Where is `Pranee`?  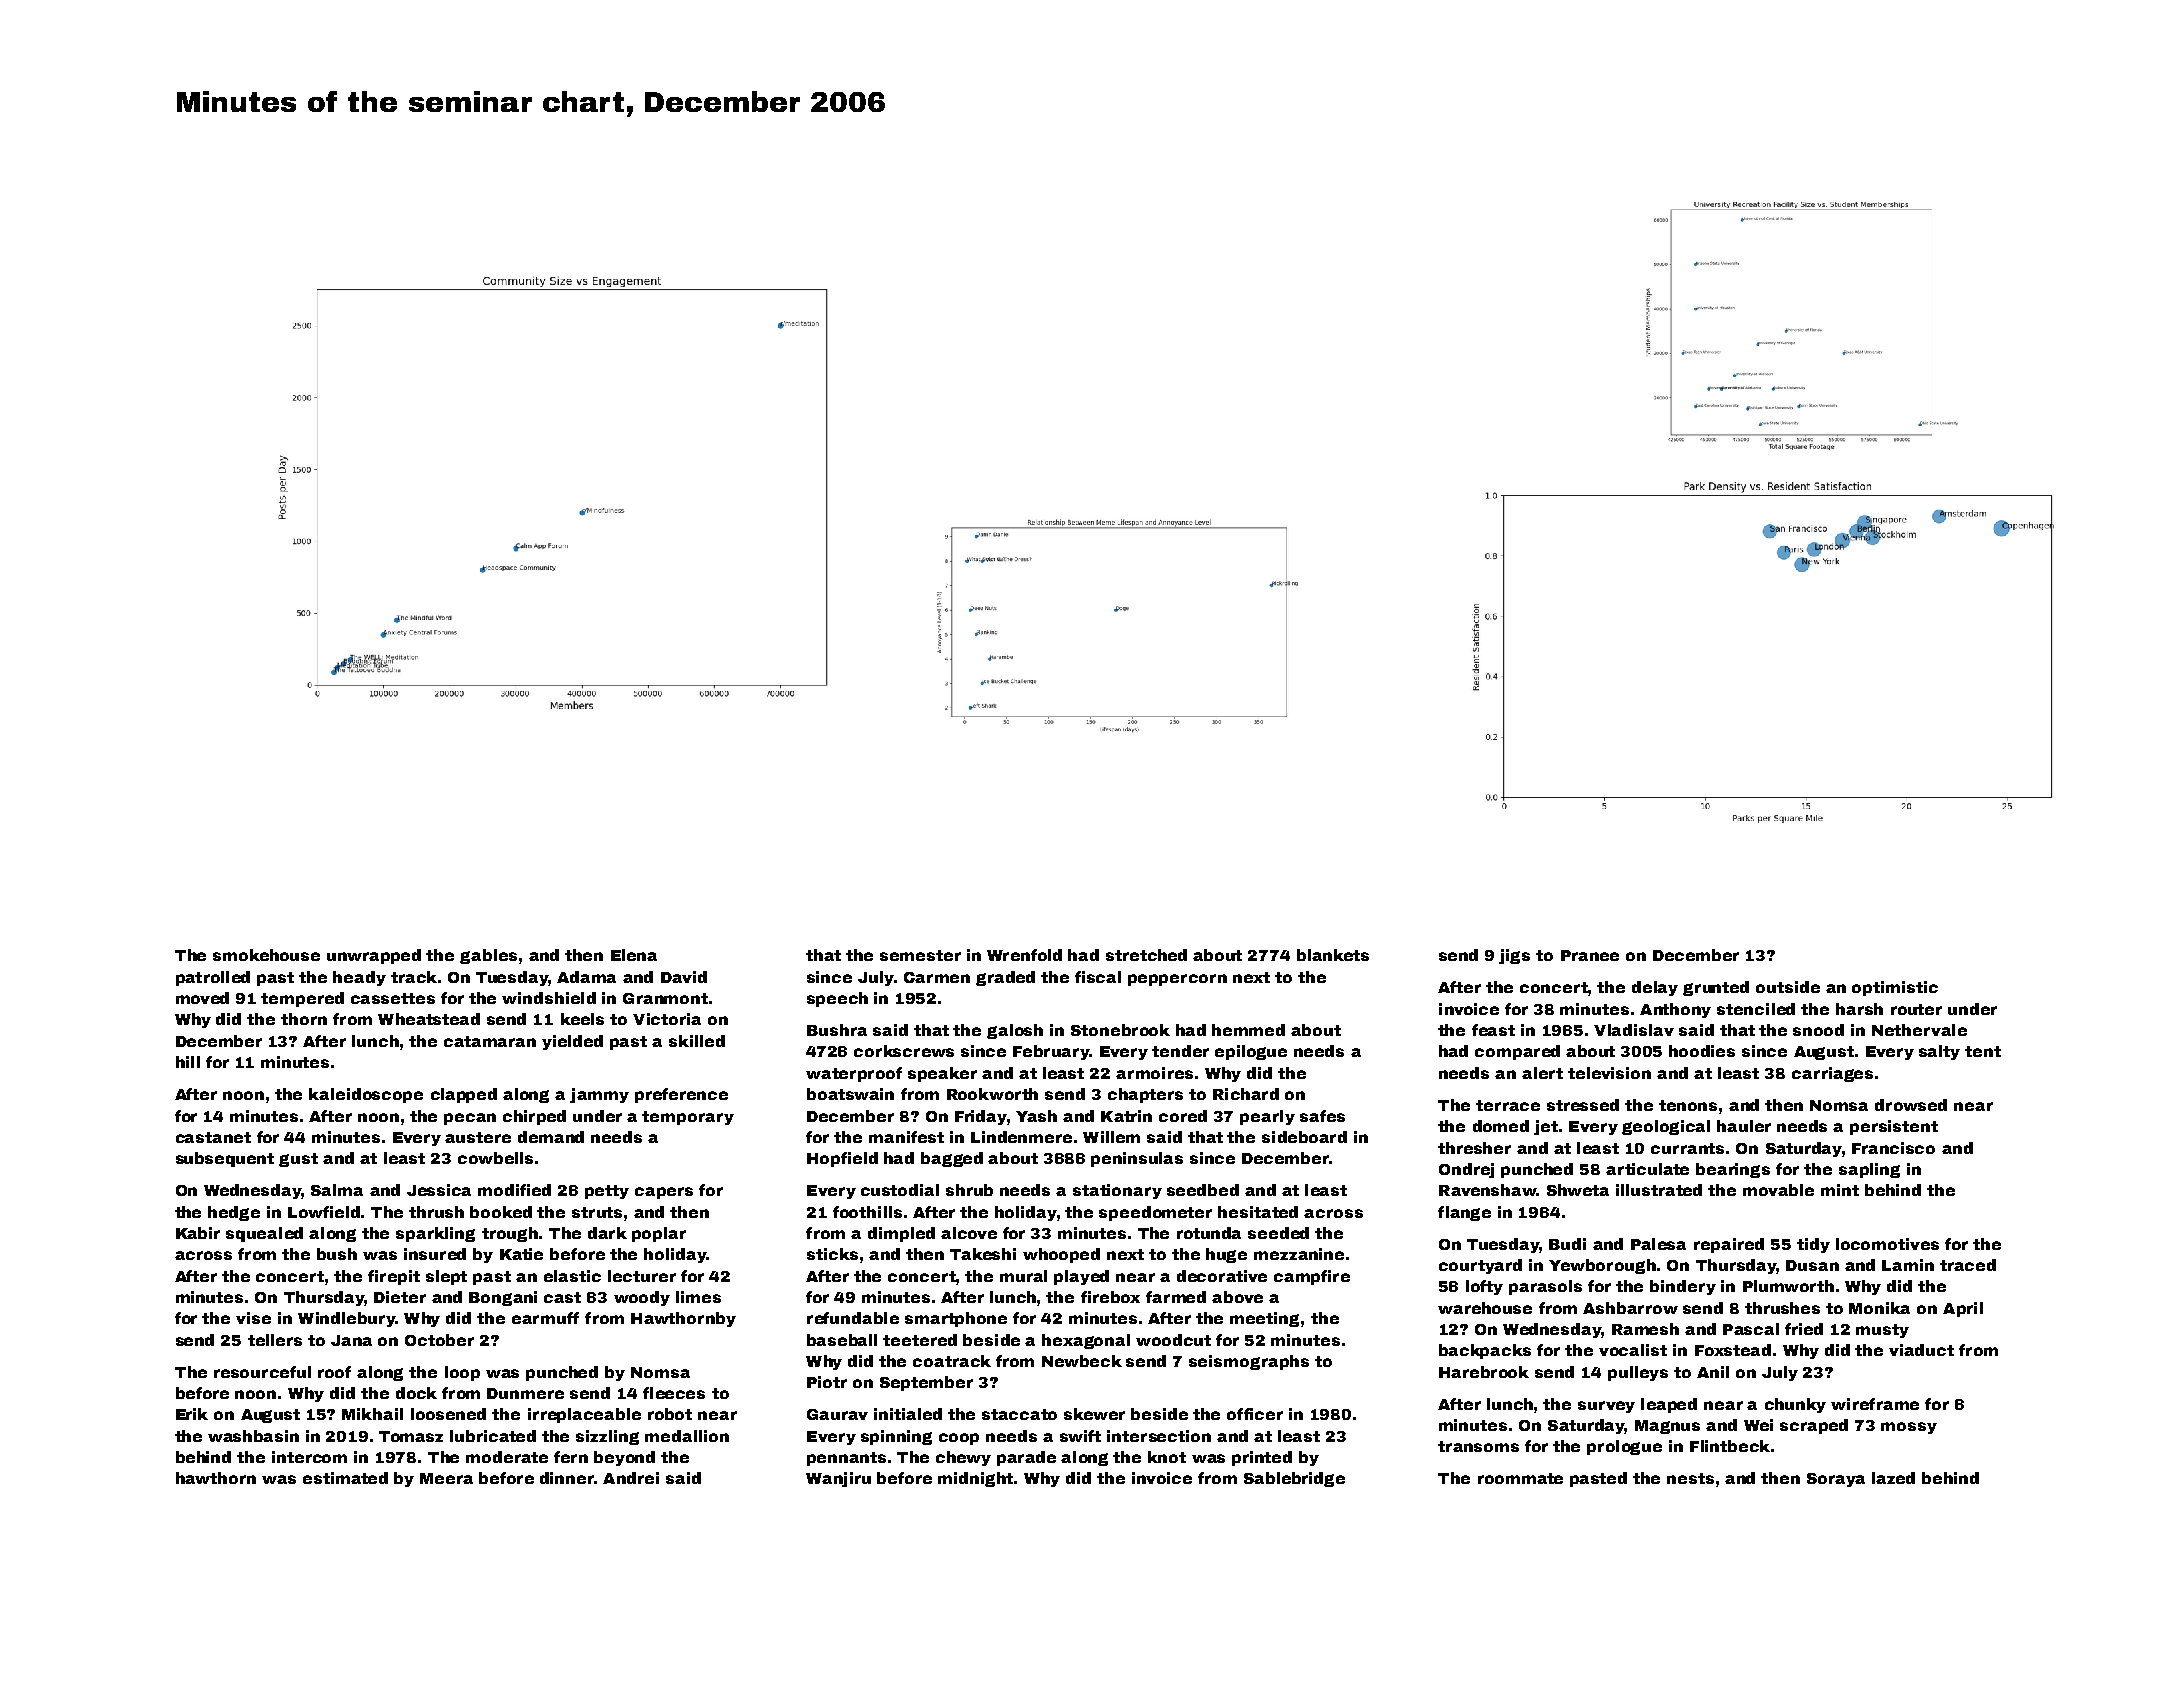 Pranee is located at coordinates (1590, 955).
